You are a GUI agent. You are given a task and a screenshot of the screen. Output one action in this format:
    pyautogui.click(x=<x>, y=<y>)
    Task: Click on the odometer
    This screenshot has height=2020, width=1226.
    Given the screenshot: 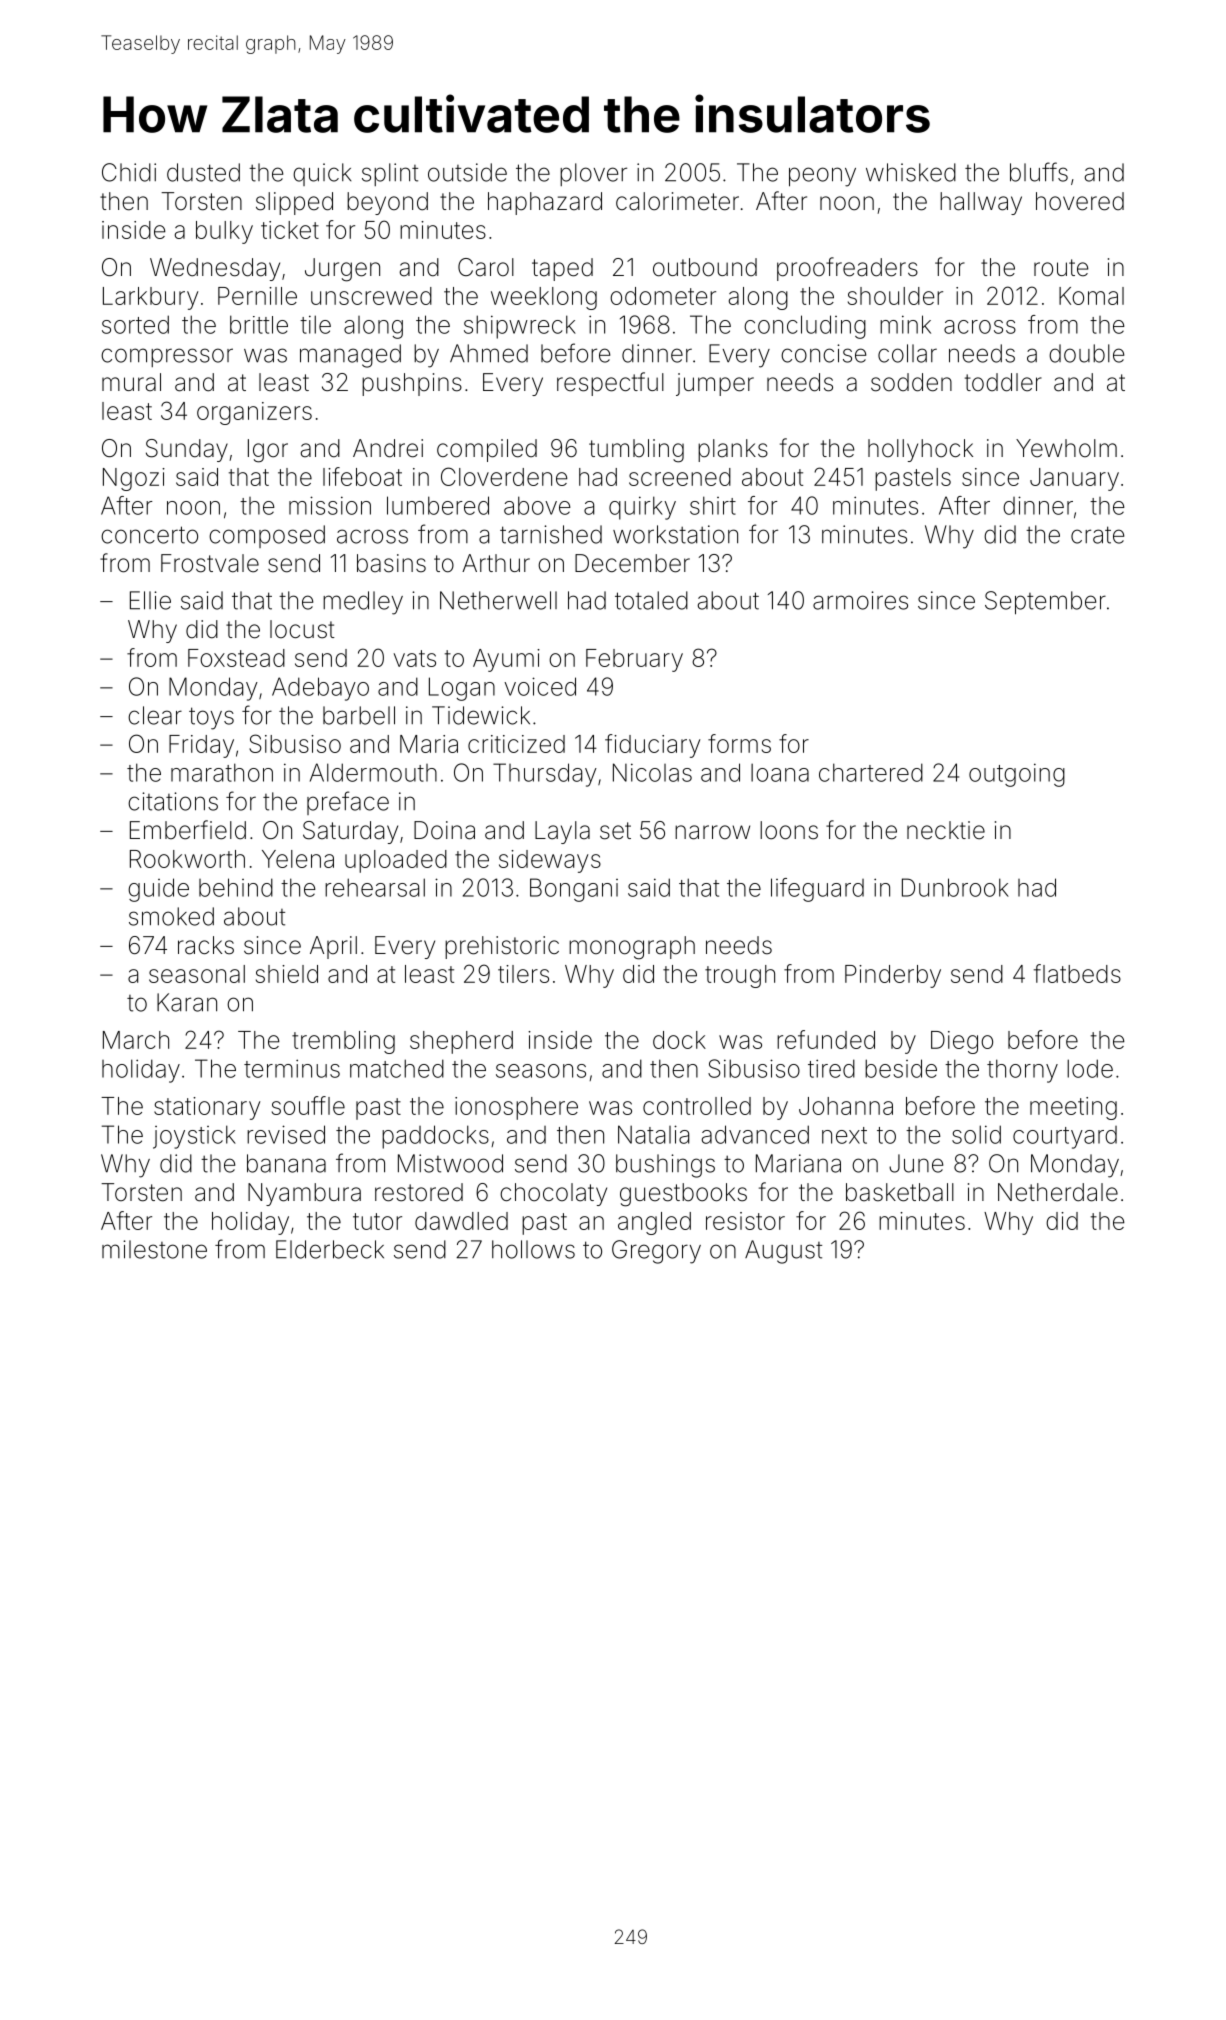 What is the action you would take?
    pyautogui.click(x=663, y=296)
